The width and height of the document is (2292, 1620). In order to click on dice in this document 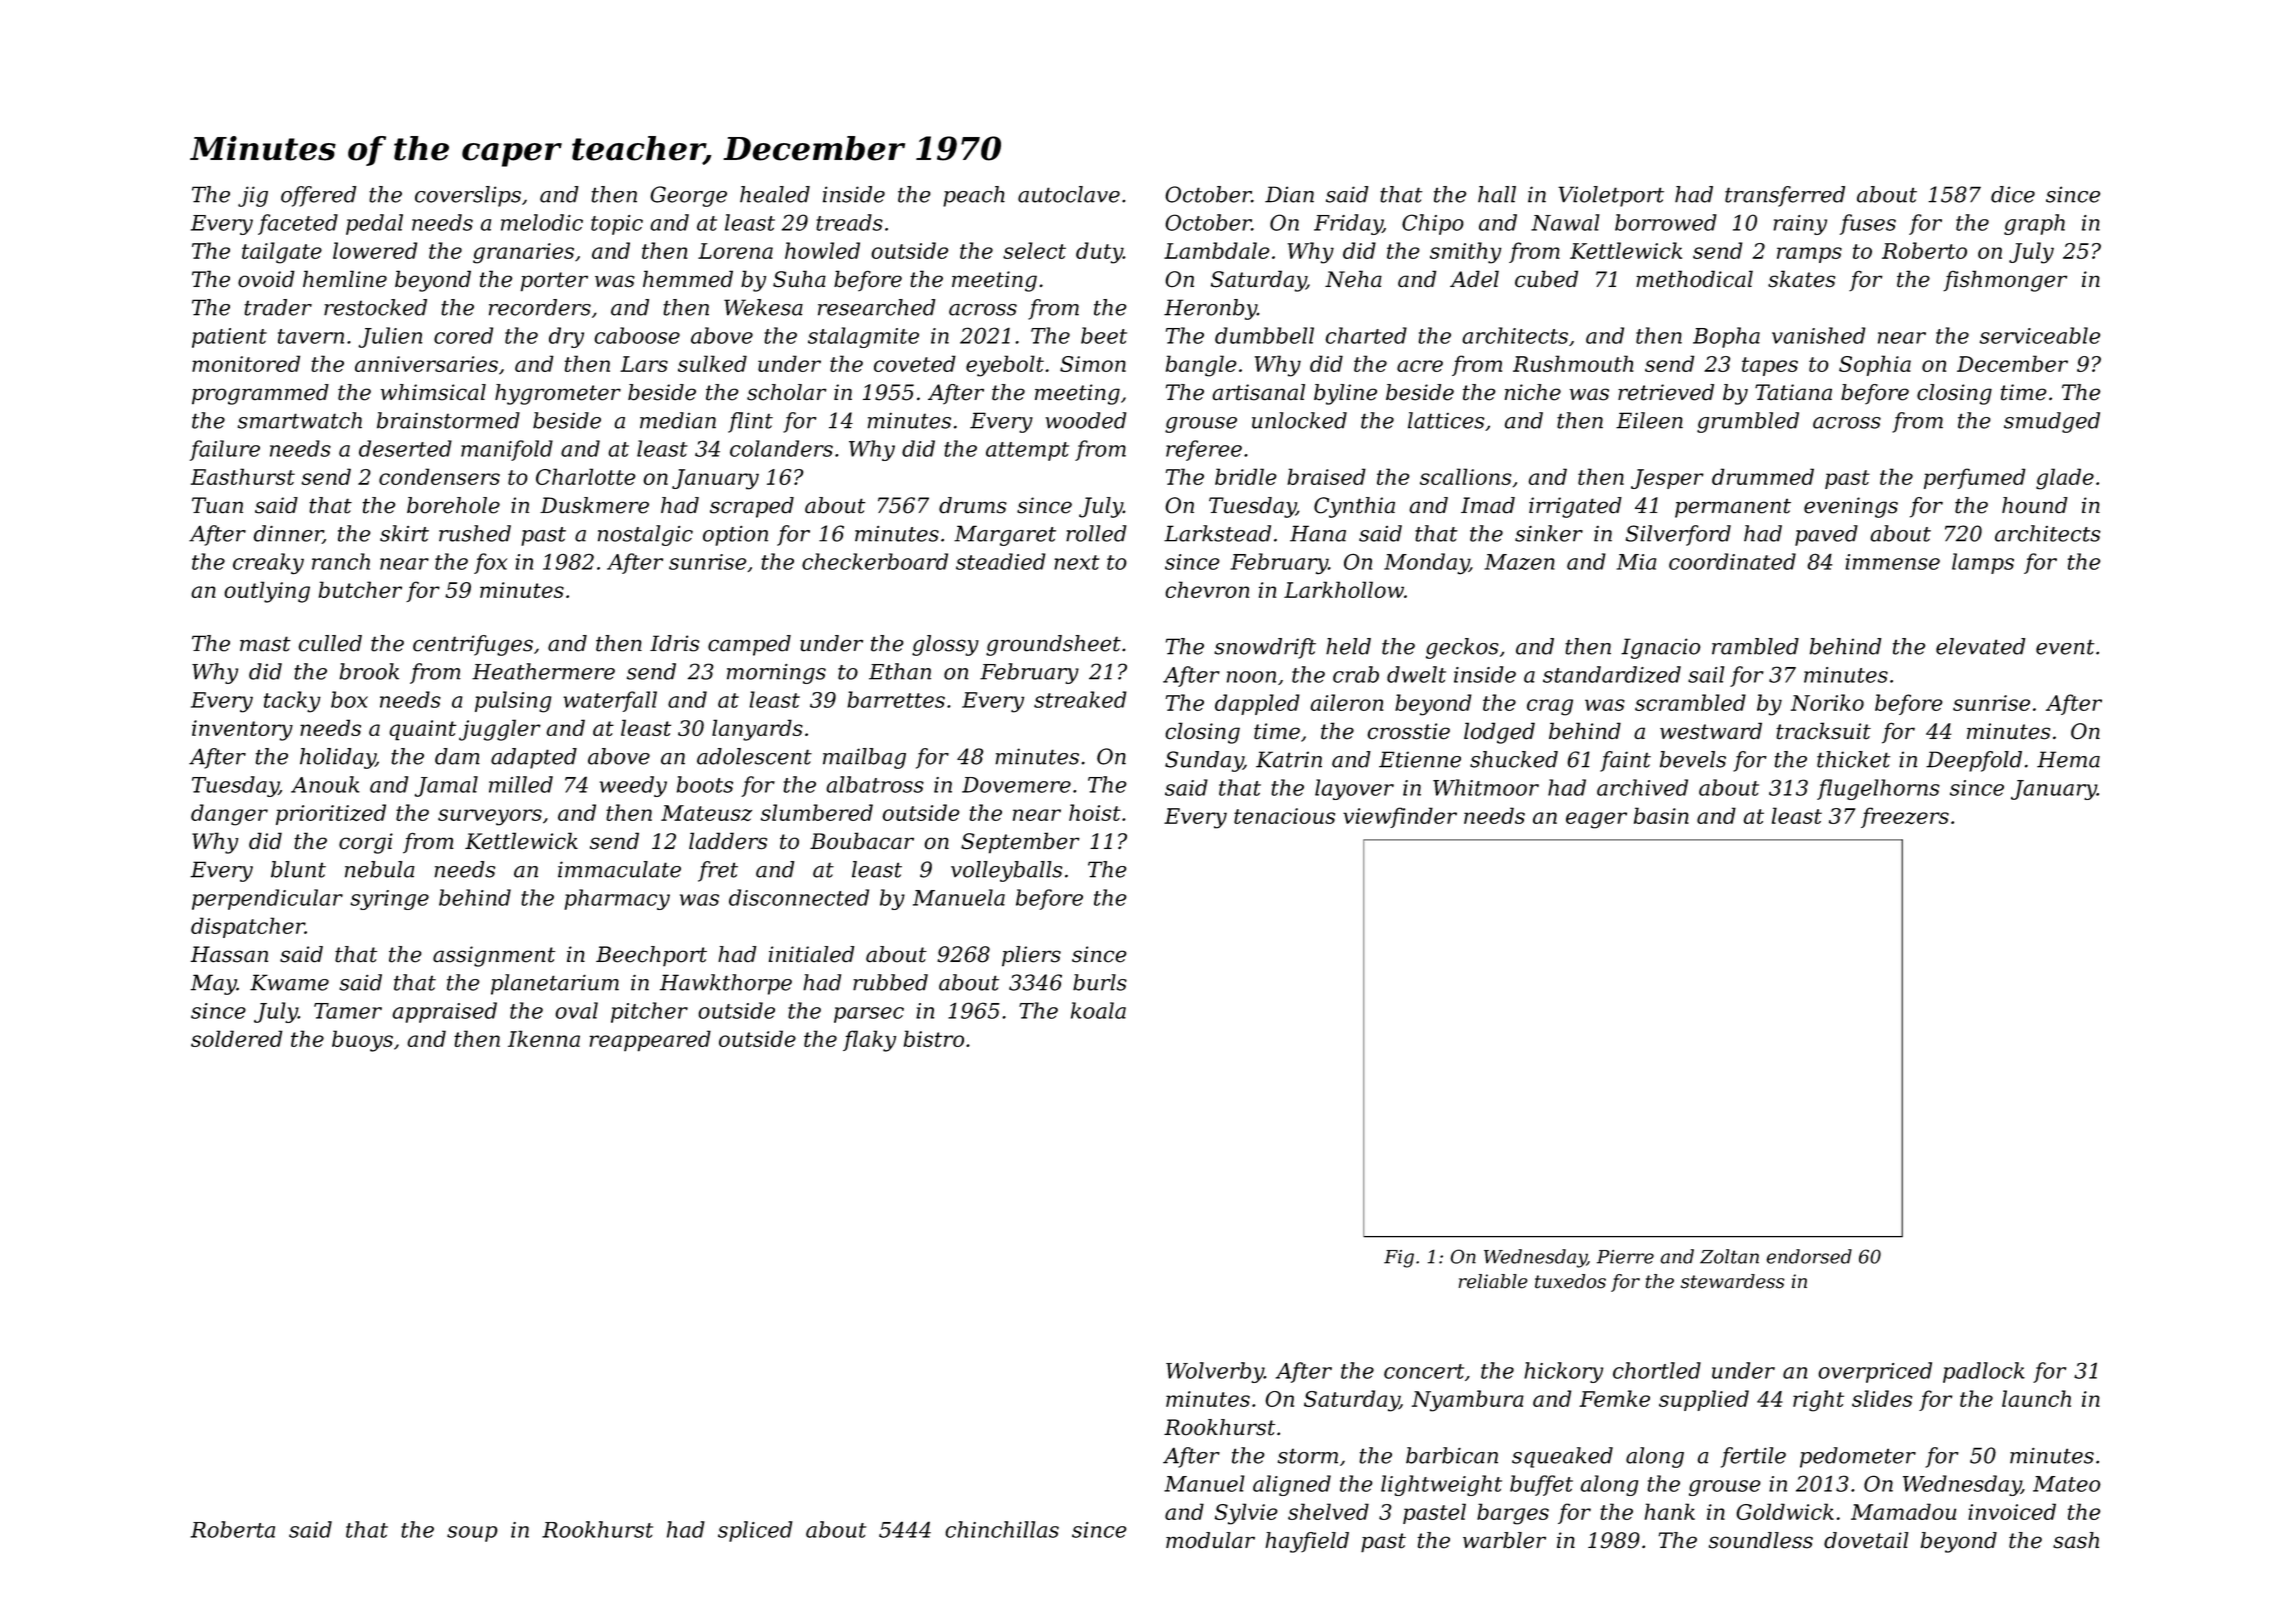, I will do `click(2013, 194)`.
